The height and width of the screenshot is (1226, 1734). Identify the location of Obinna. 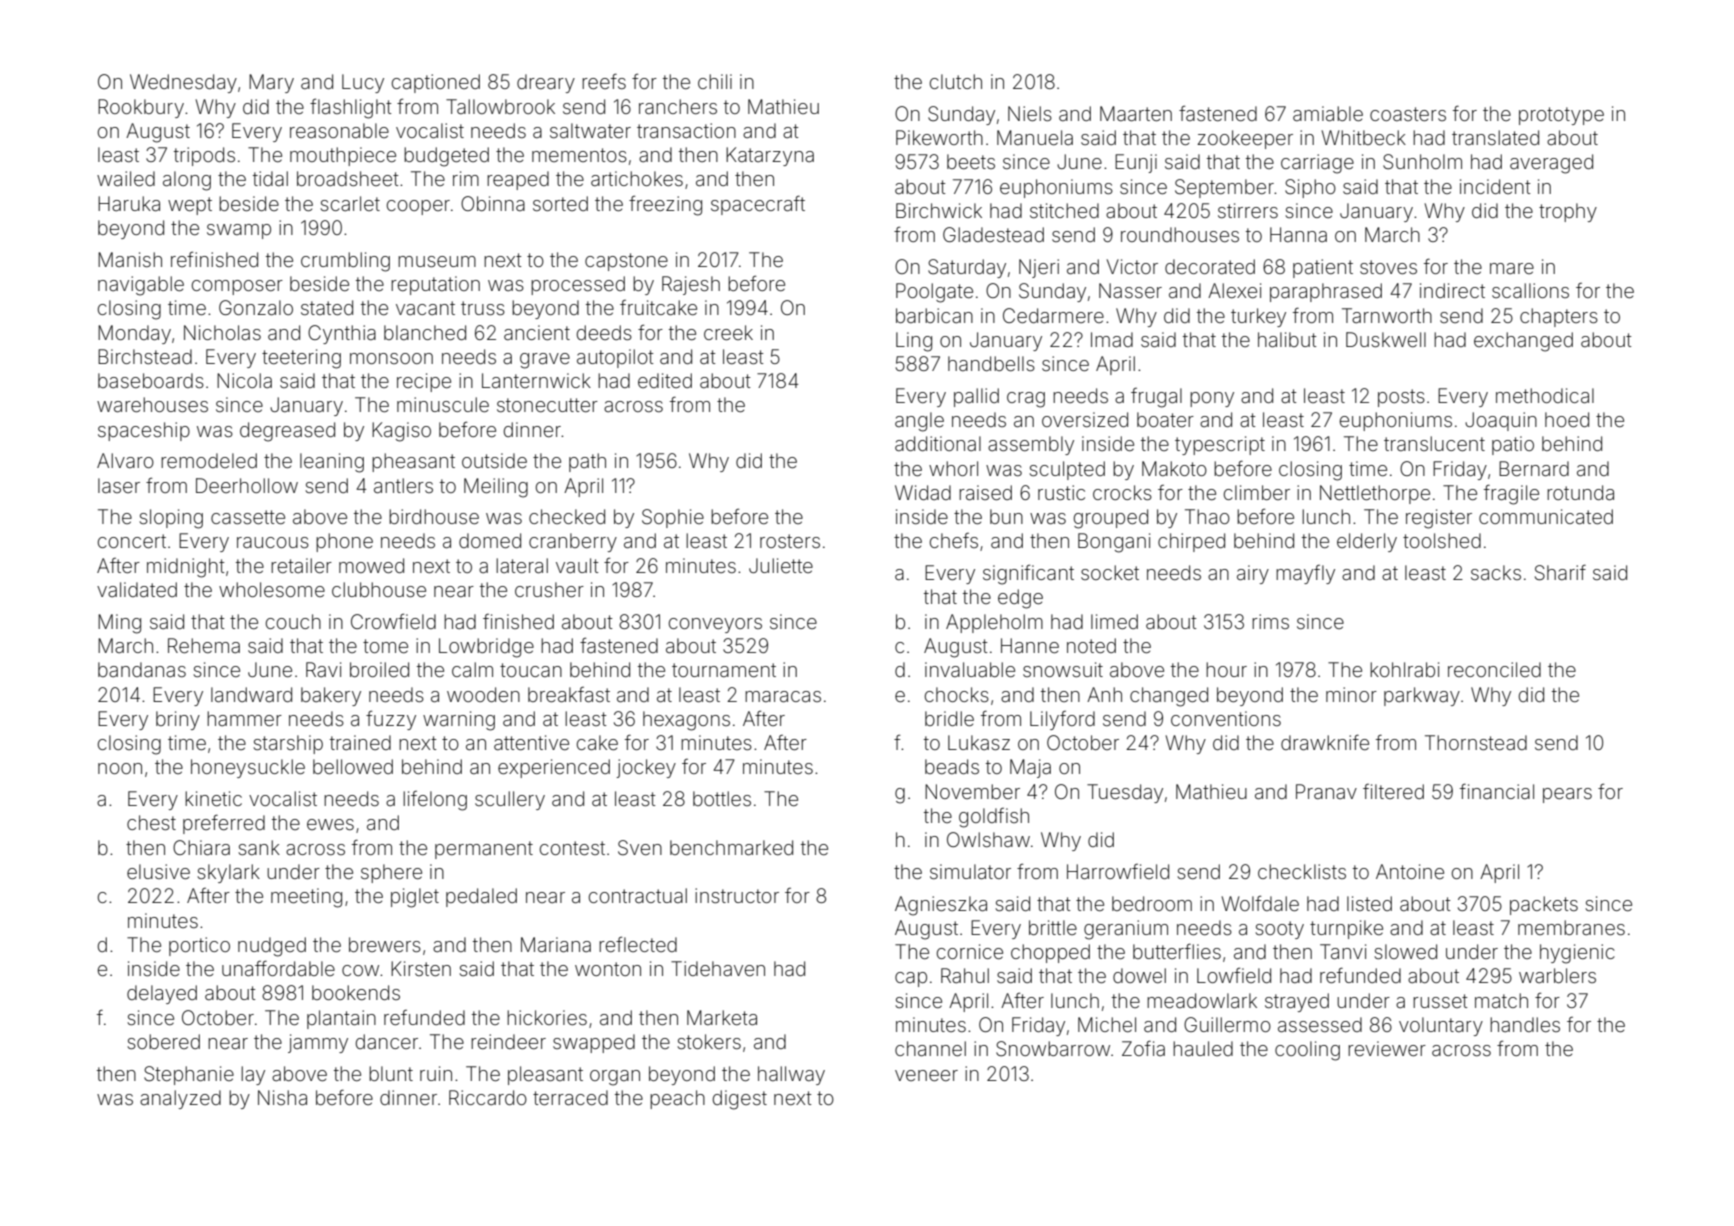
(493, 203).
